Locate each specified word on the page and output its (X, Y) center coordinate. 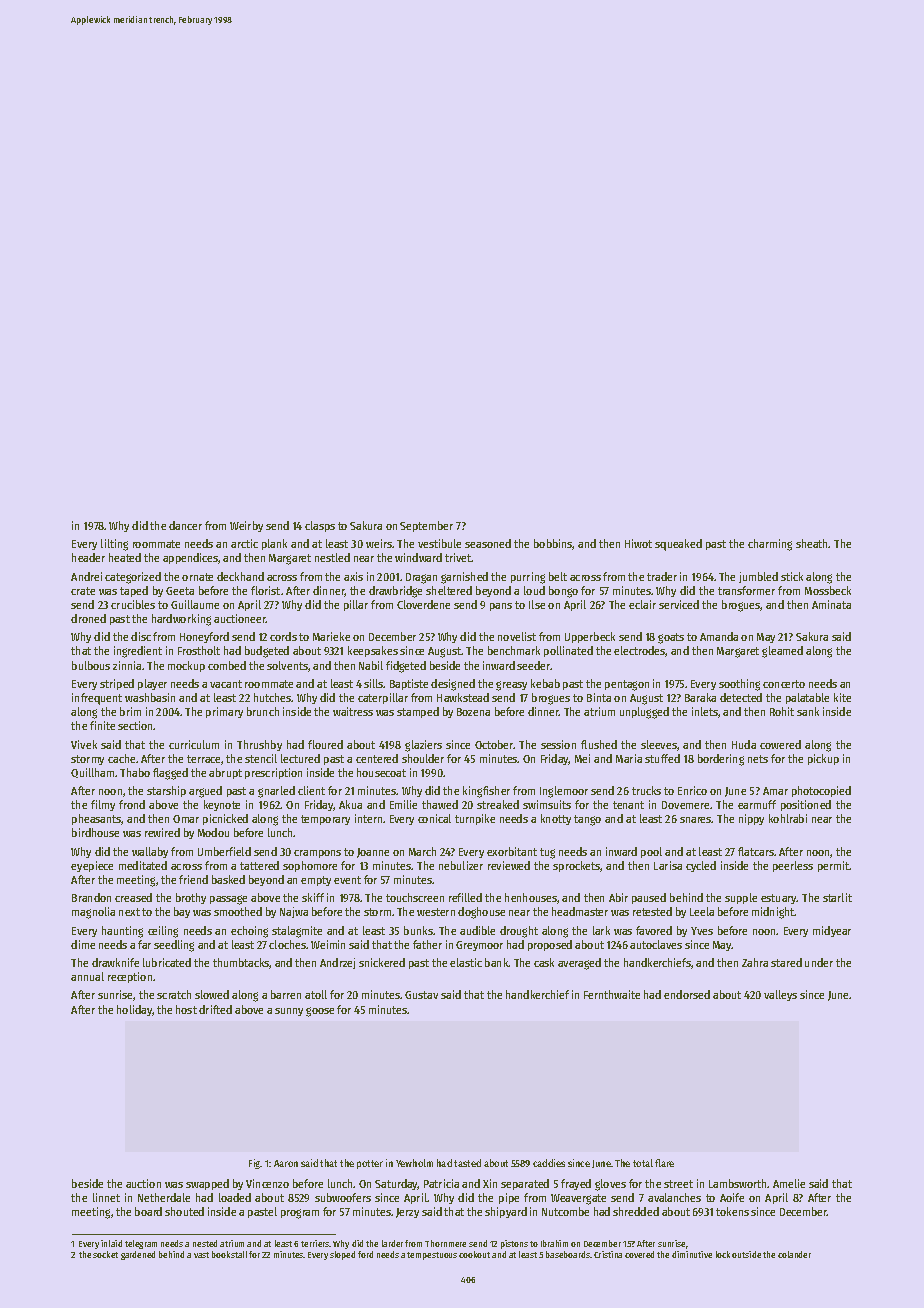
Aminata (831, 604)
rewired (162, 832)
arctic (244, 543)
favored (654, 930)
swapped (207, 1184)
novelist (517, 636)
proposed (550, 945)
